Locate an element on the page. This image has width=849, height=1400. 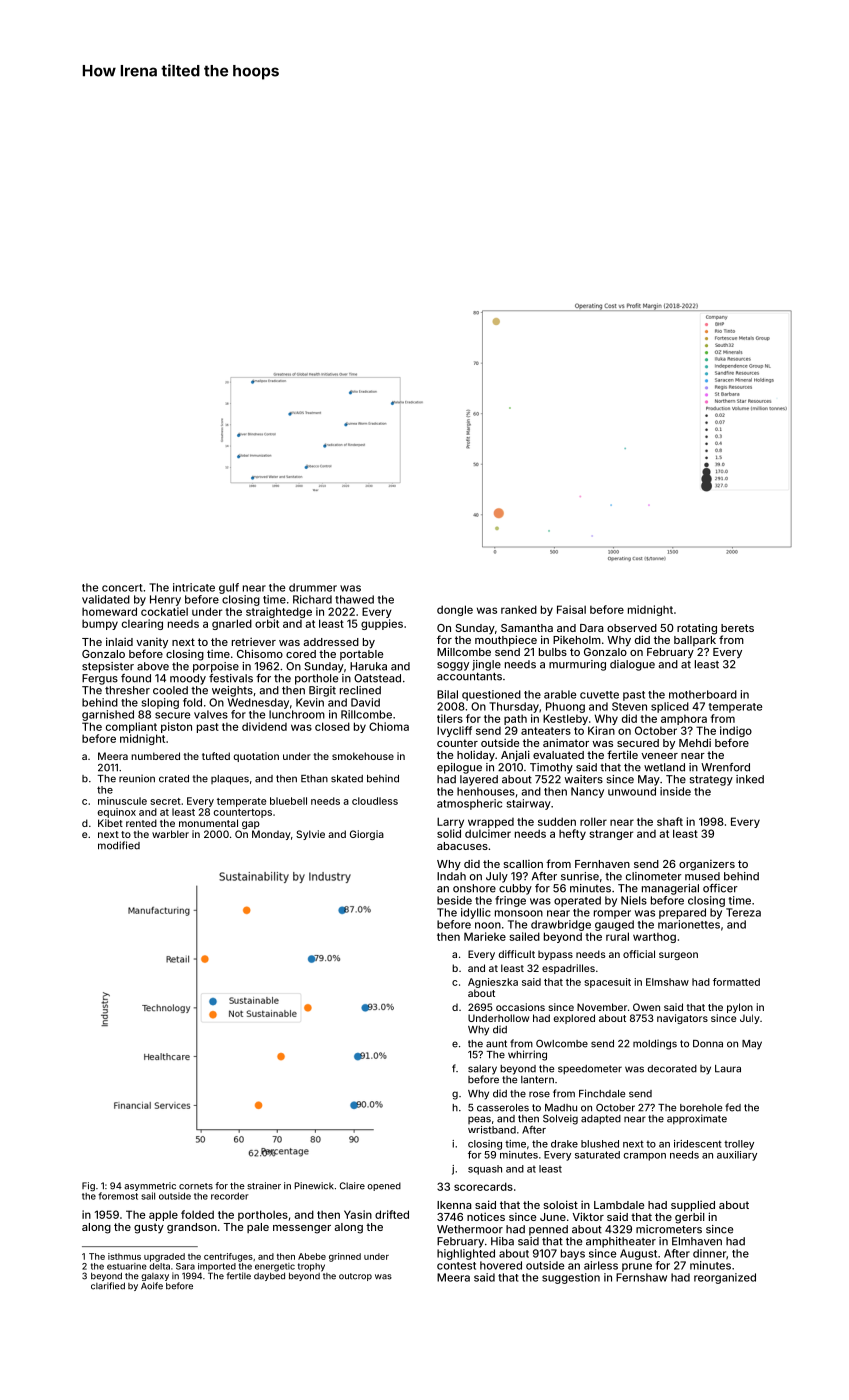
dongle is located at coordinates (455, 610).
